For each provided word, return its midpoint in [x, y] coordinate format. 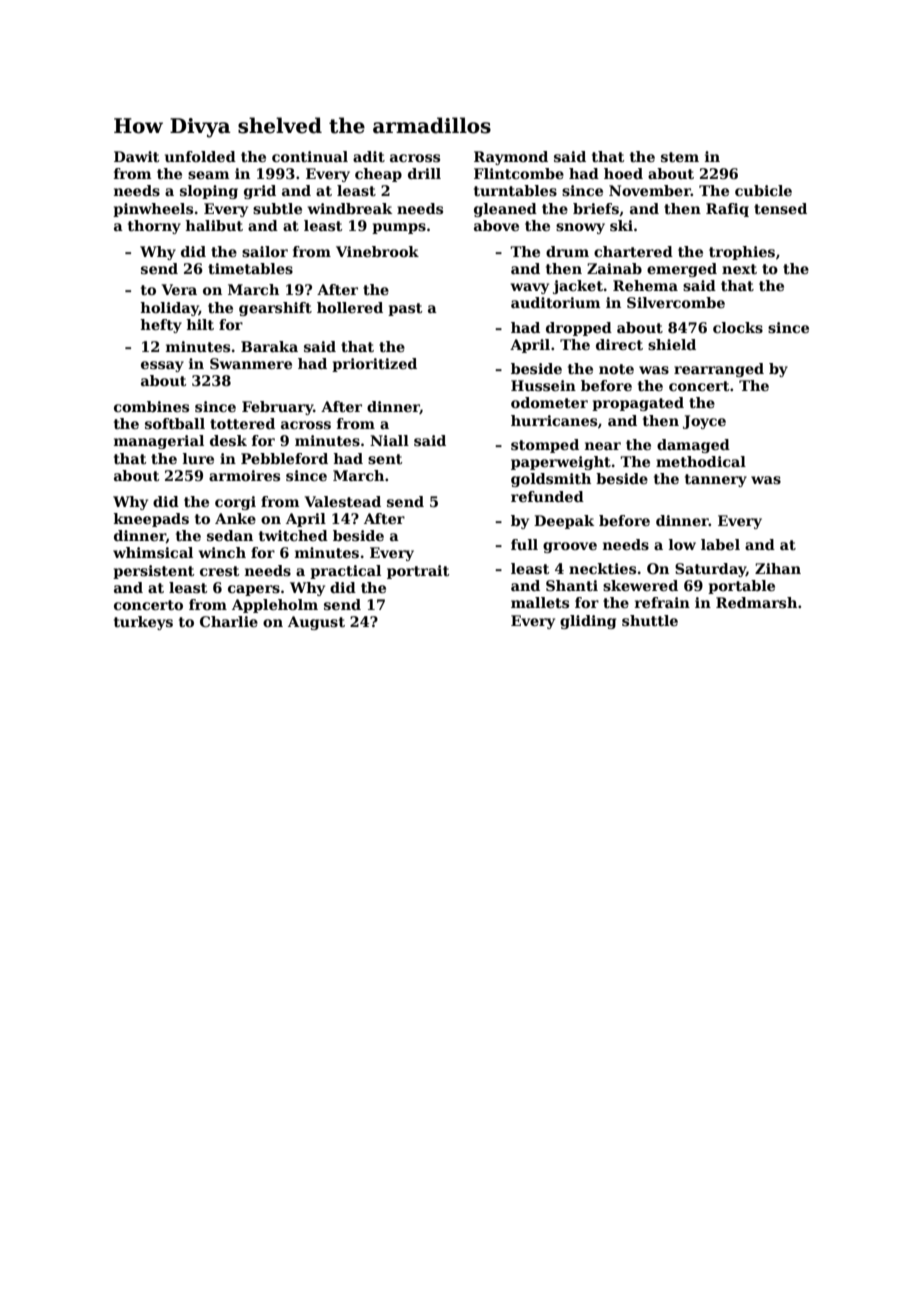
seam [208, 175]
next [739, 269]
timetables [250, 268]
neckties [602, 568]
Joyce [704, 422]
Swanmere [251, 363]
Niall [389, 440]
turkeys [143, 623]
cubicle [763, 190]
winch [222, 552]
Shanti [572, 585]
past [405, 309]
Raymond [511, 158]
